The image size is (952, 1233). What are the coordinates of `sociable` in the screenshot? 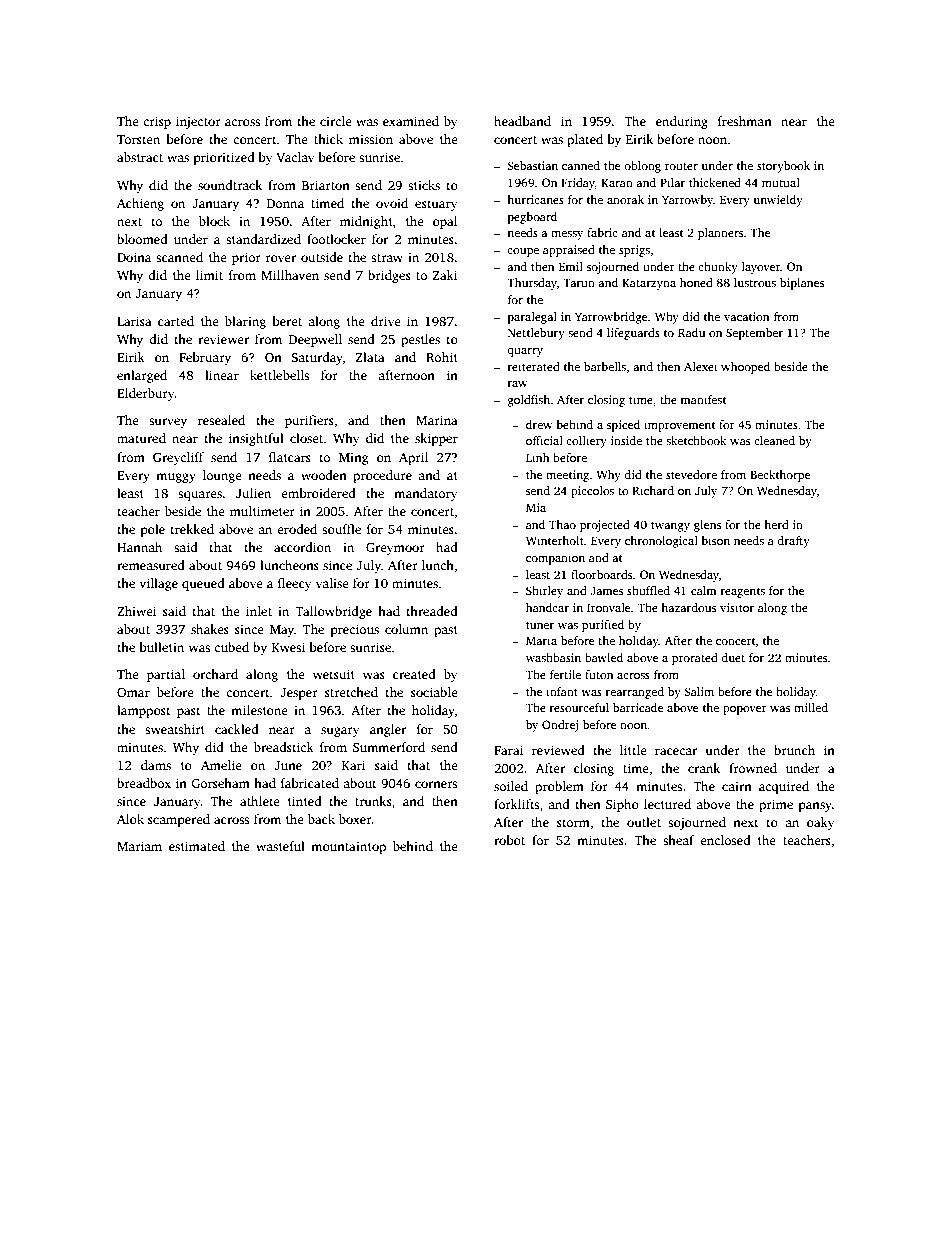 It's located at (434, 692).
